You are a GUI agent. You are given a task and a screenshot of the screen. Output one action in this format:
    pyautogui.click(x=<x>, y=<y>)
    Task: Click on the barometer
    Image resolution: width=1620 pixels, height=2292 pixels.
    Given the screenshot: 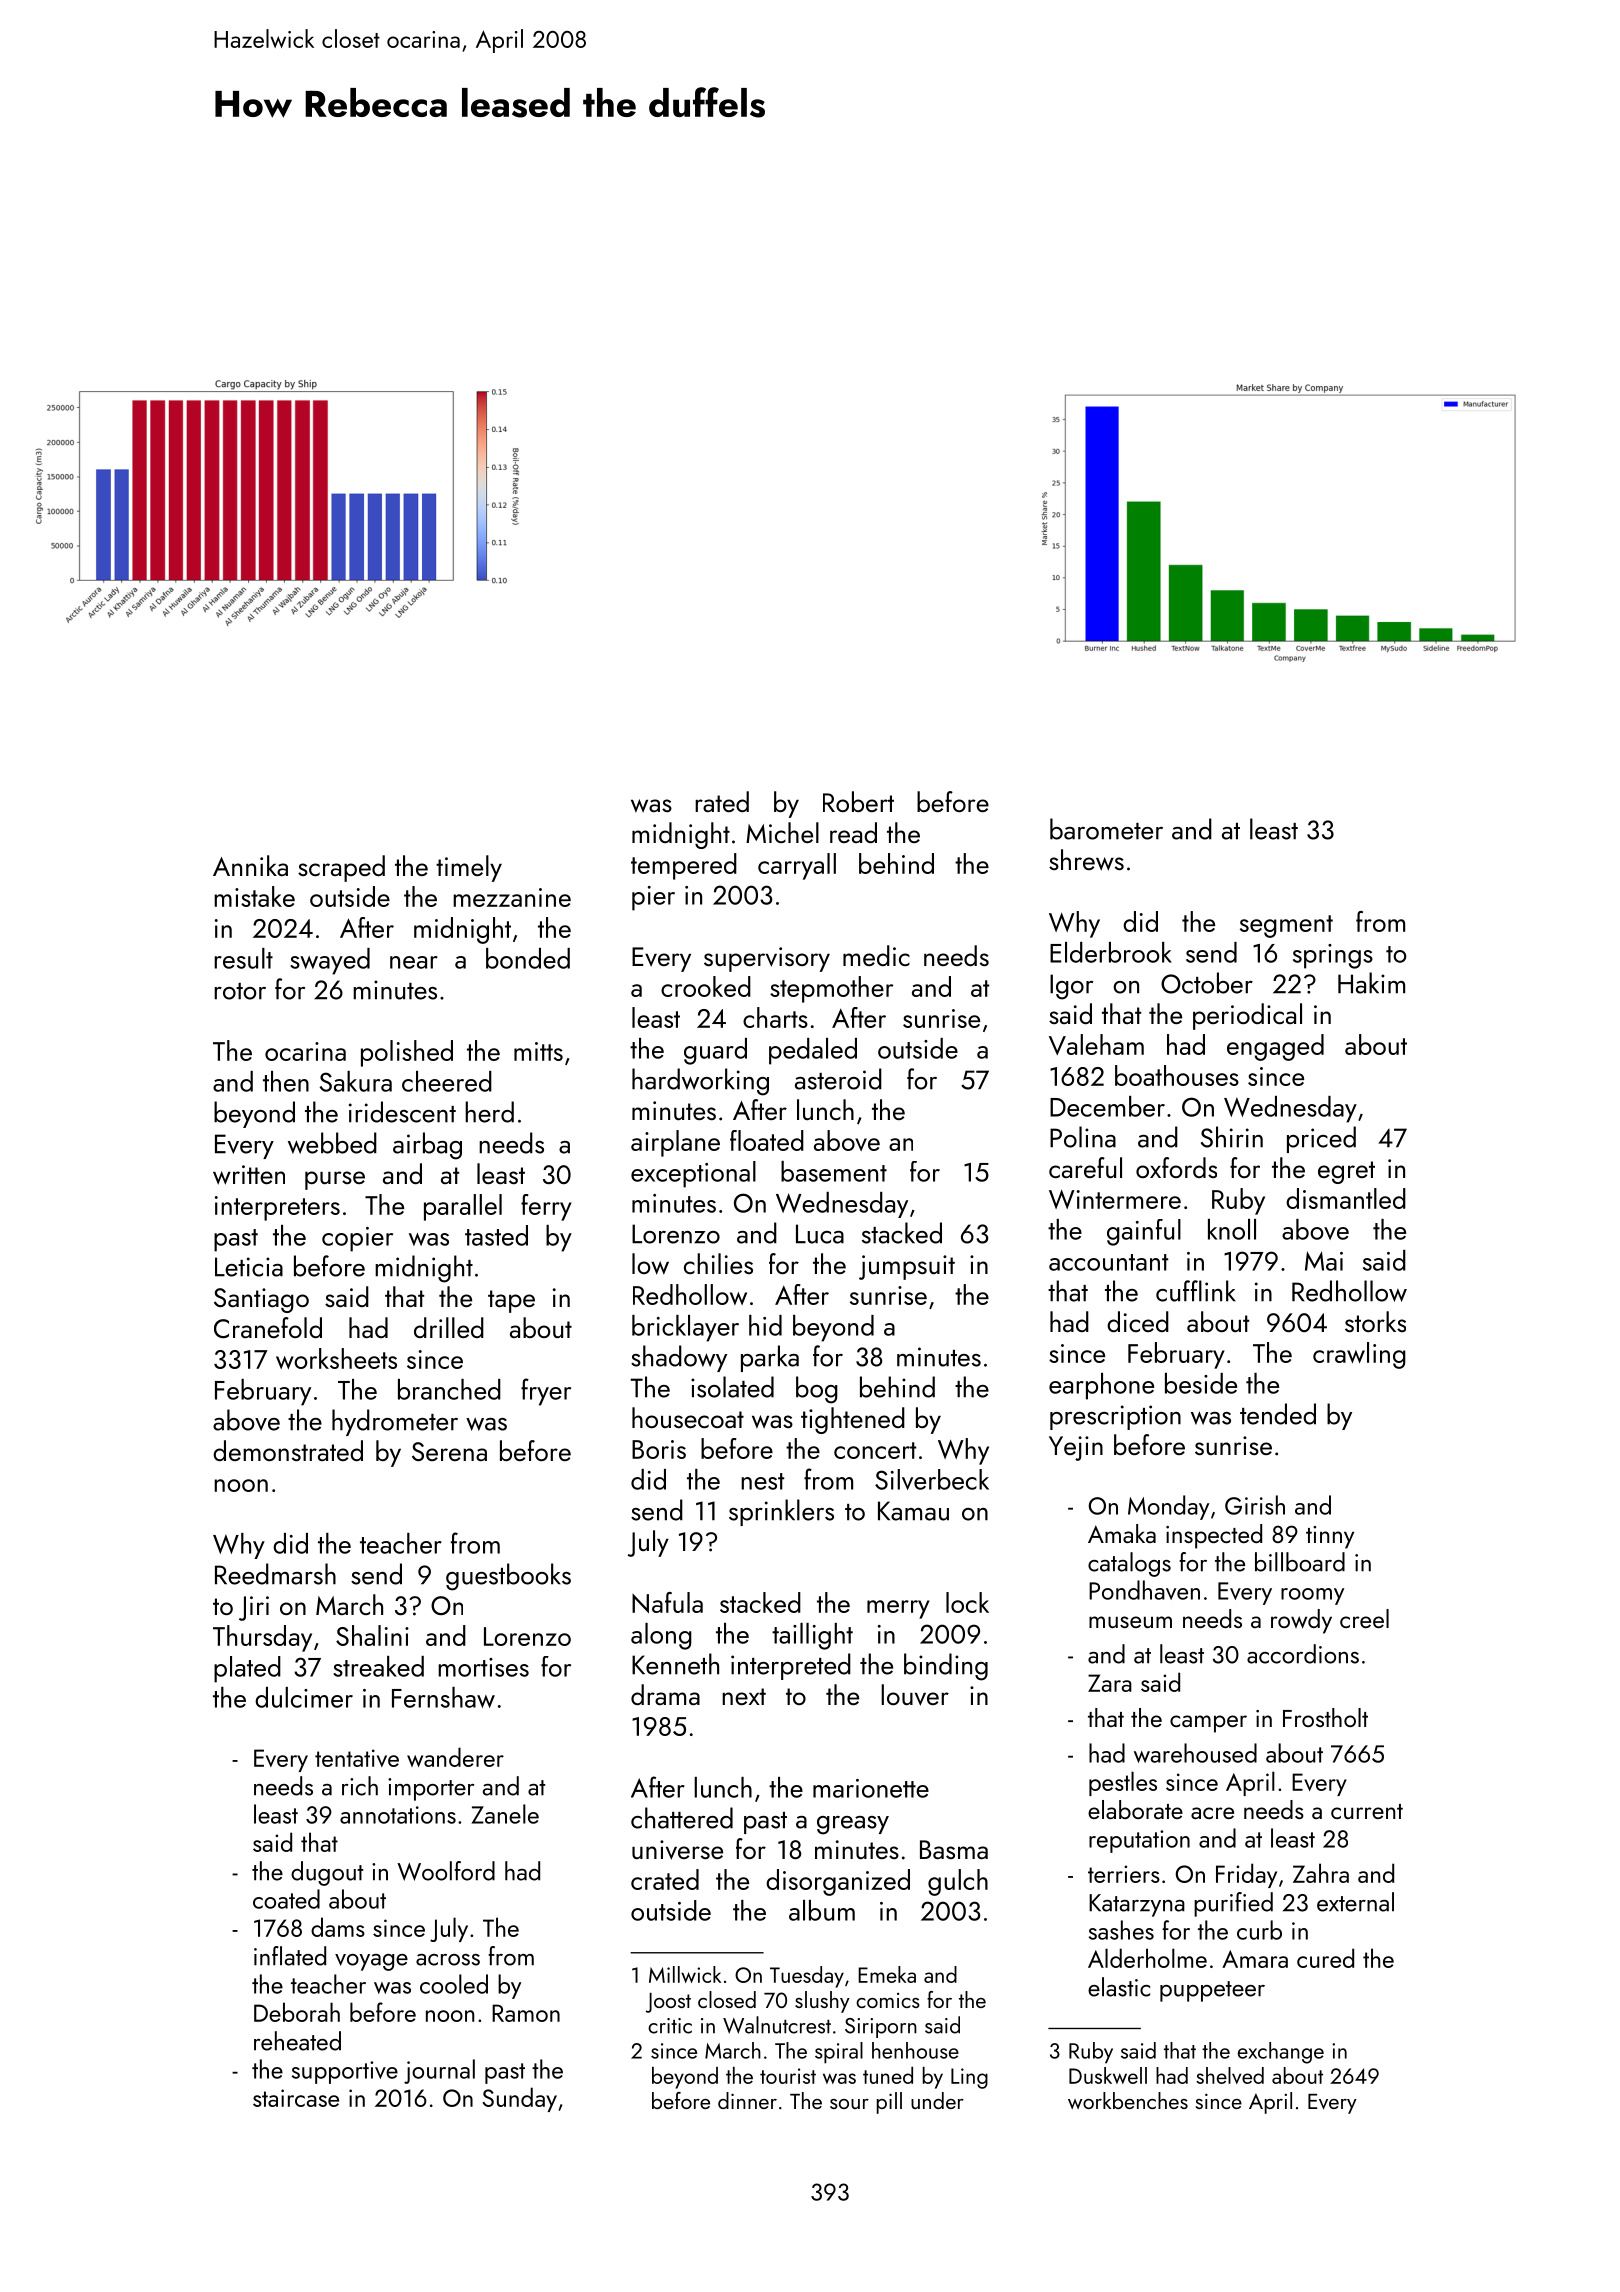 What is the action you would take?
    pyautogui.click(x=1106, y=829)
